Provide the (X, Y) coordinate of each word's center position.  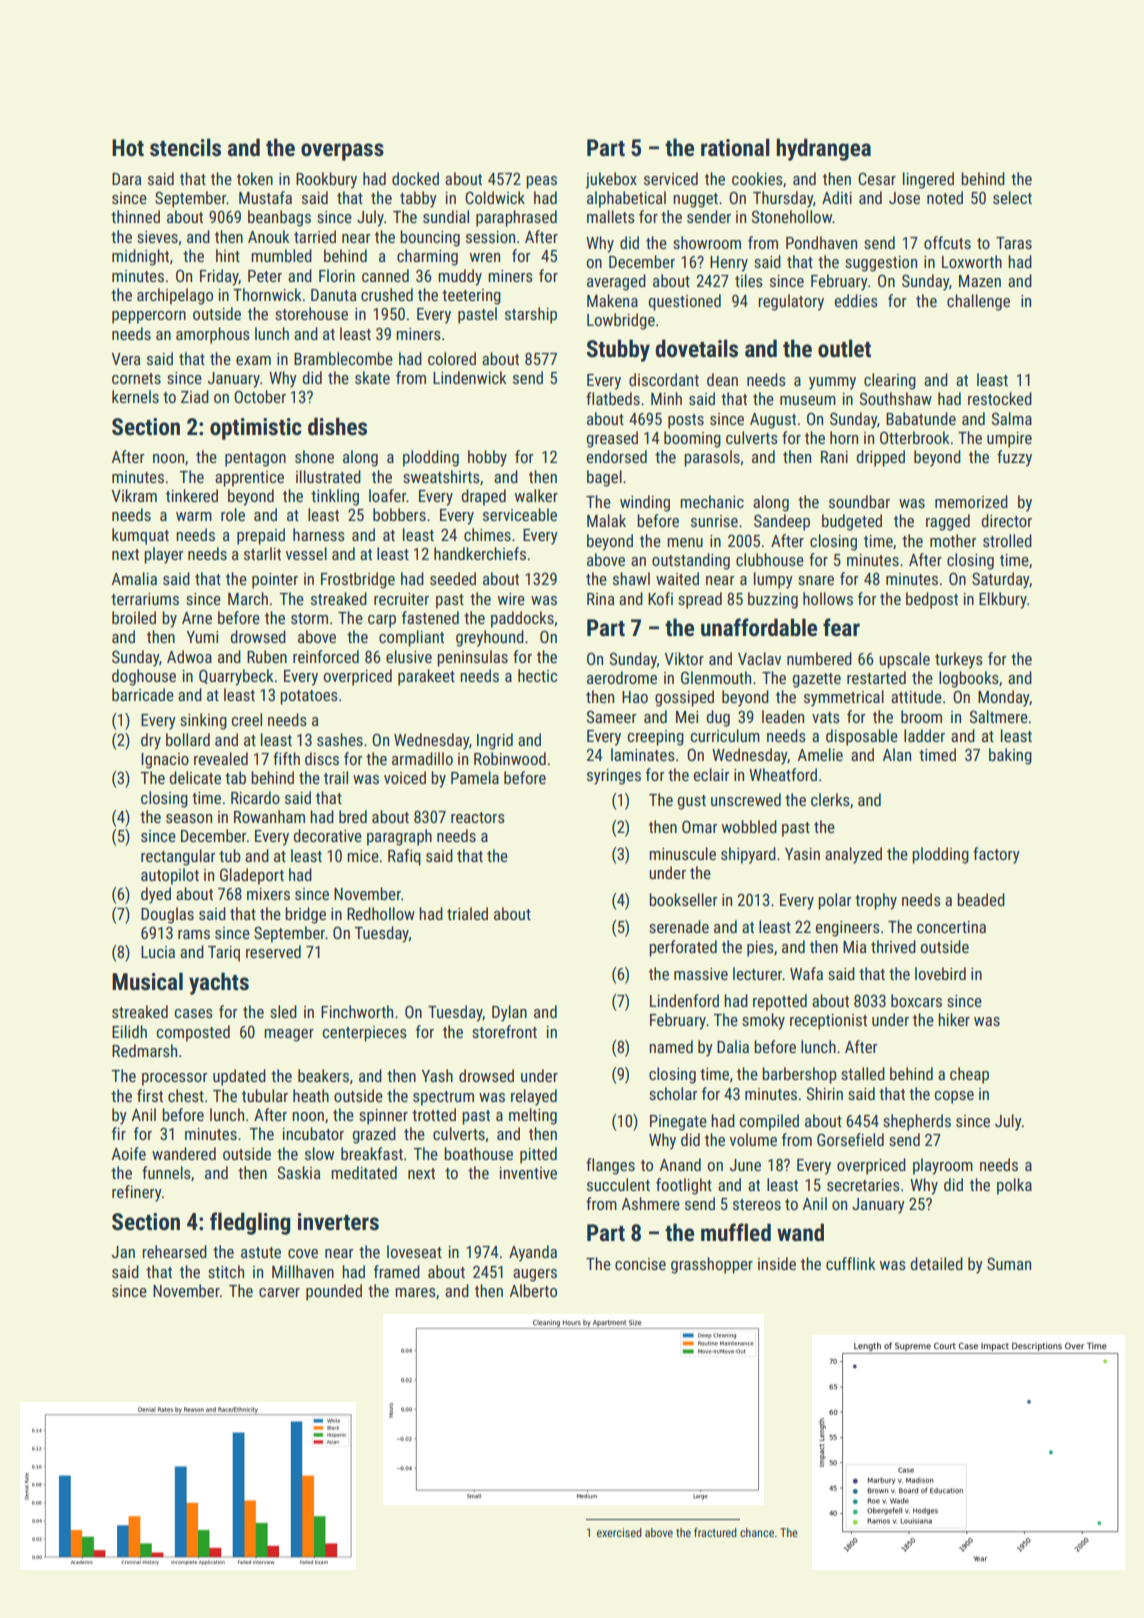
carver (279, 1292)
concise (640, 1264)
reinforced (326, 656)
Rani (834, 457)
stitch (226, 1271)
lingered (928, 180)
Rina (600, 599)
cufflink (851, 1263)
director (1007, 520)
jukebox (611, 180)
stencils (185, 147)
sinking (203, 721)
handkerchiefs (480, 553)
